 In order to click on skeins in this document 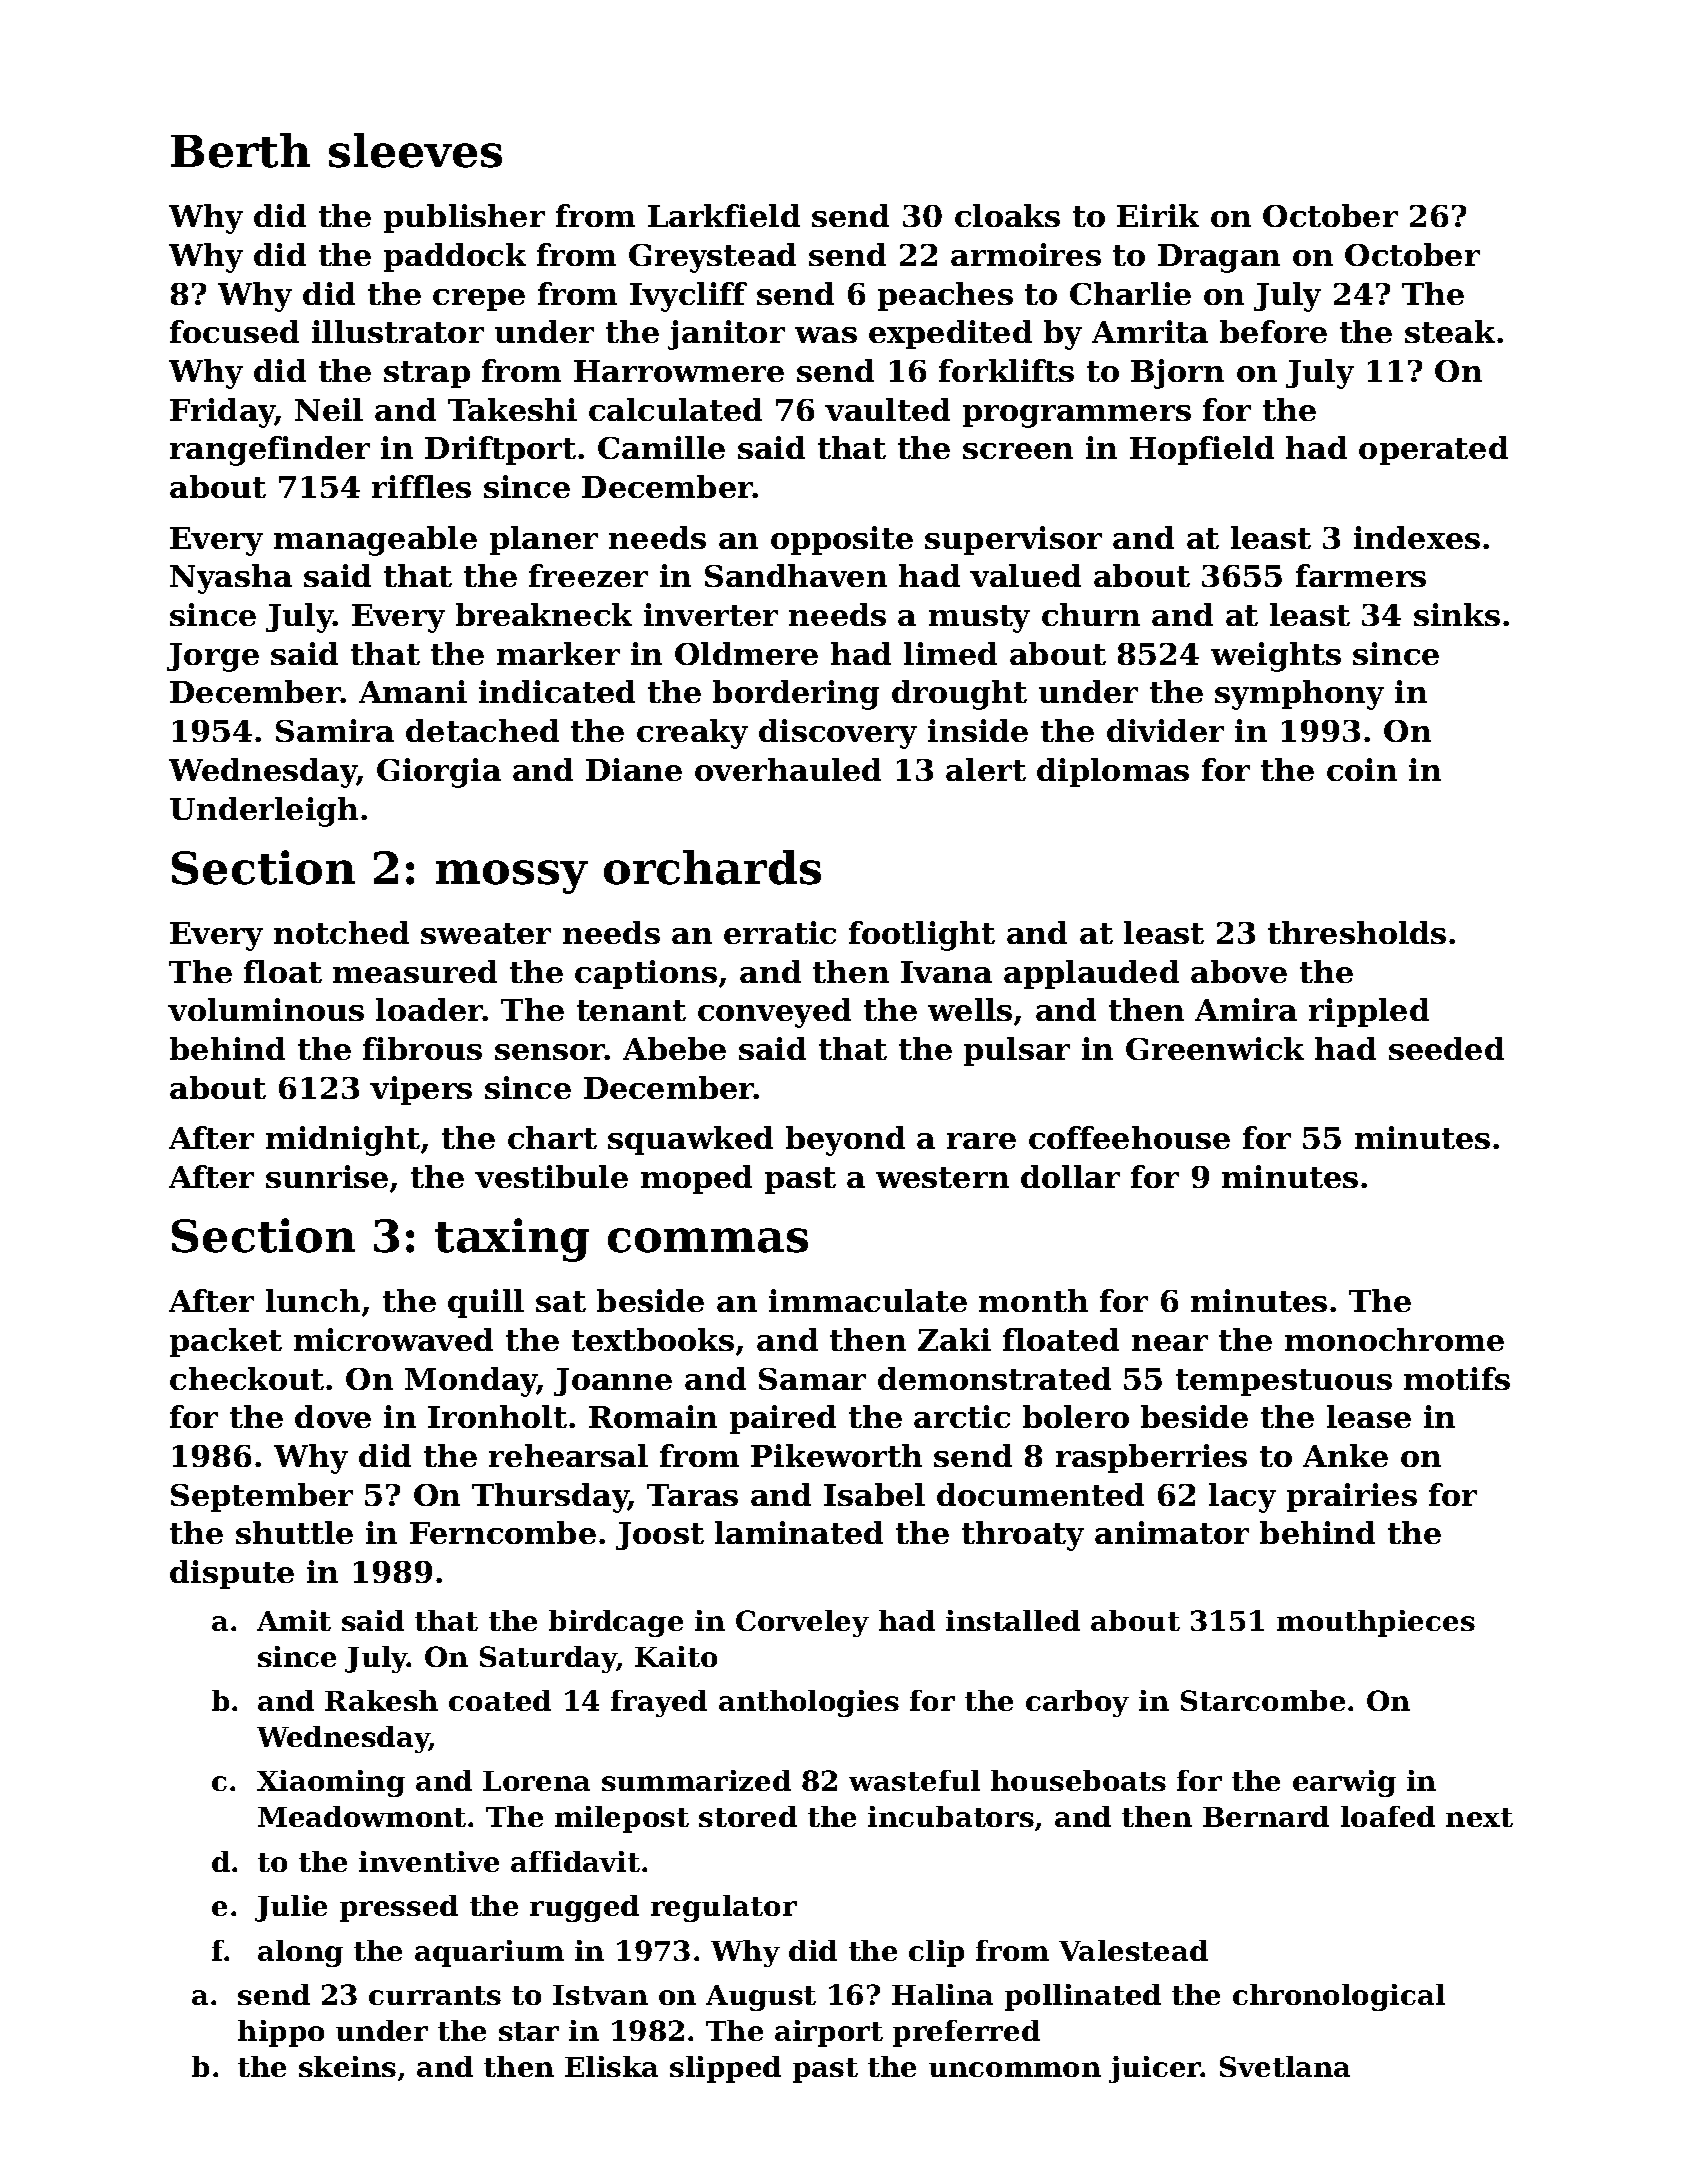, I will do `click(347, 2066)`.
